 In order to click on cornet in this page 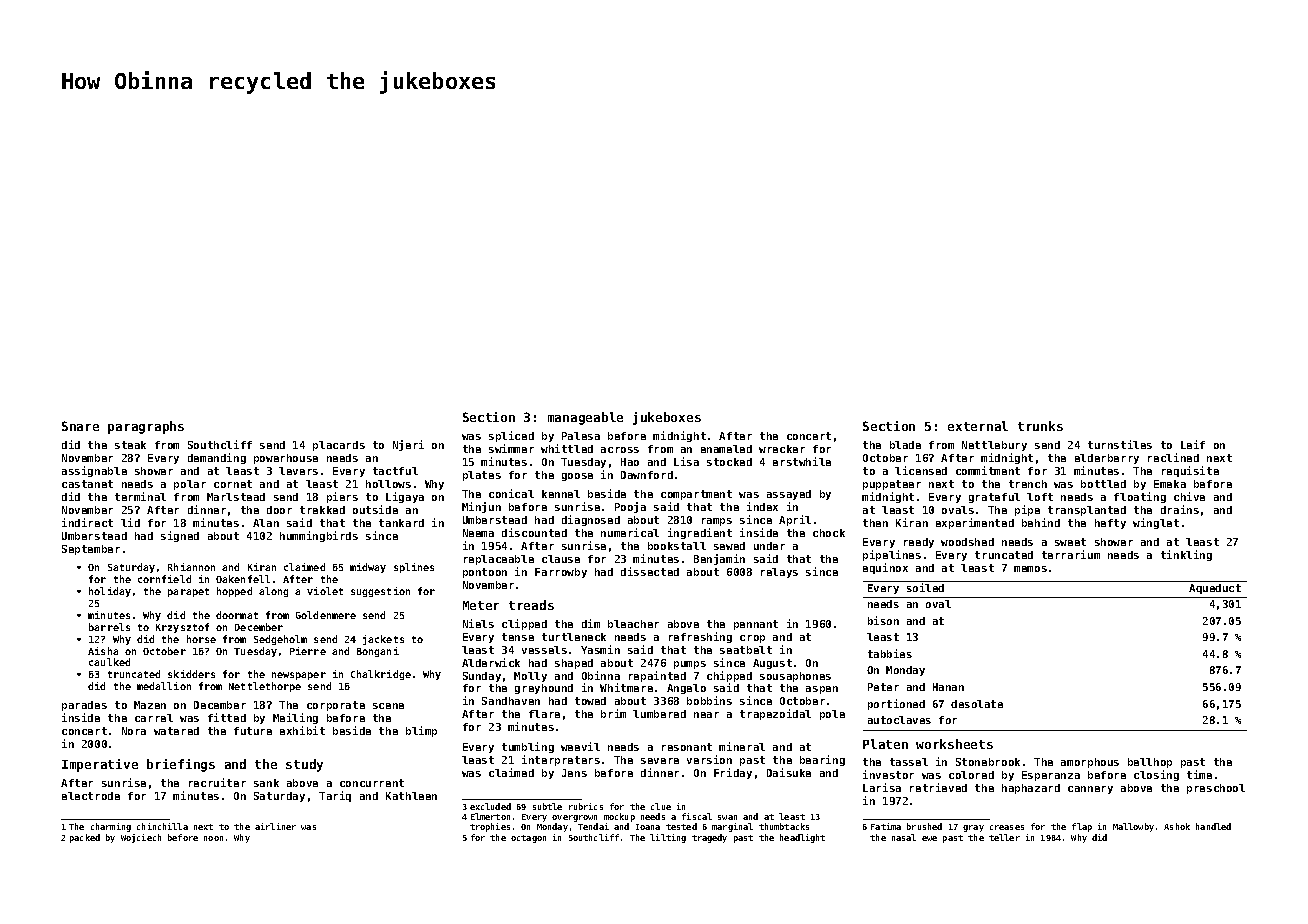, I will do `click(233, 484)`.
